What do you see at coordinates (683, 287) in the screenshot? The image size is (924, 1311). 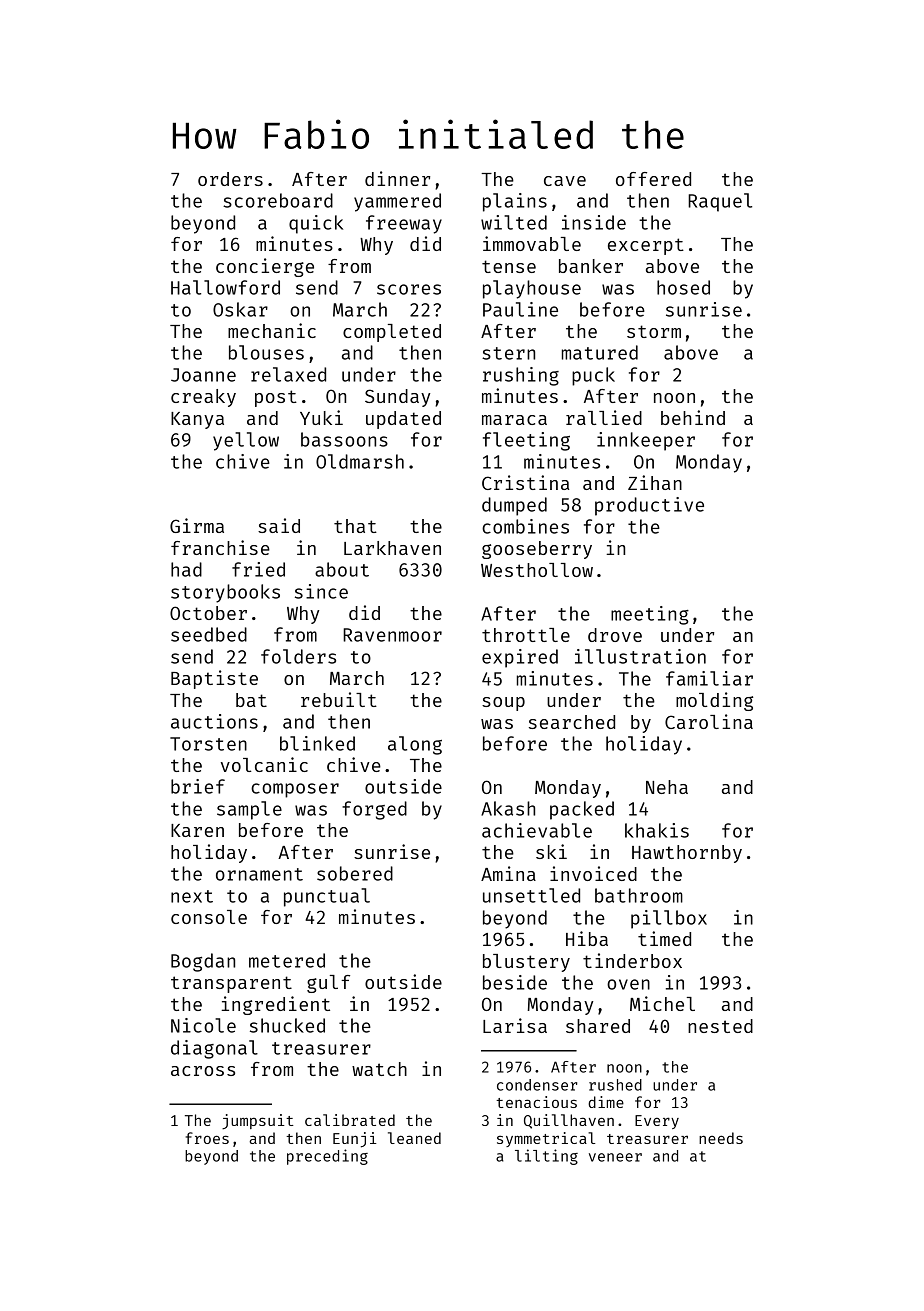 I see `hosed` at bounding box center [683, 287].
